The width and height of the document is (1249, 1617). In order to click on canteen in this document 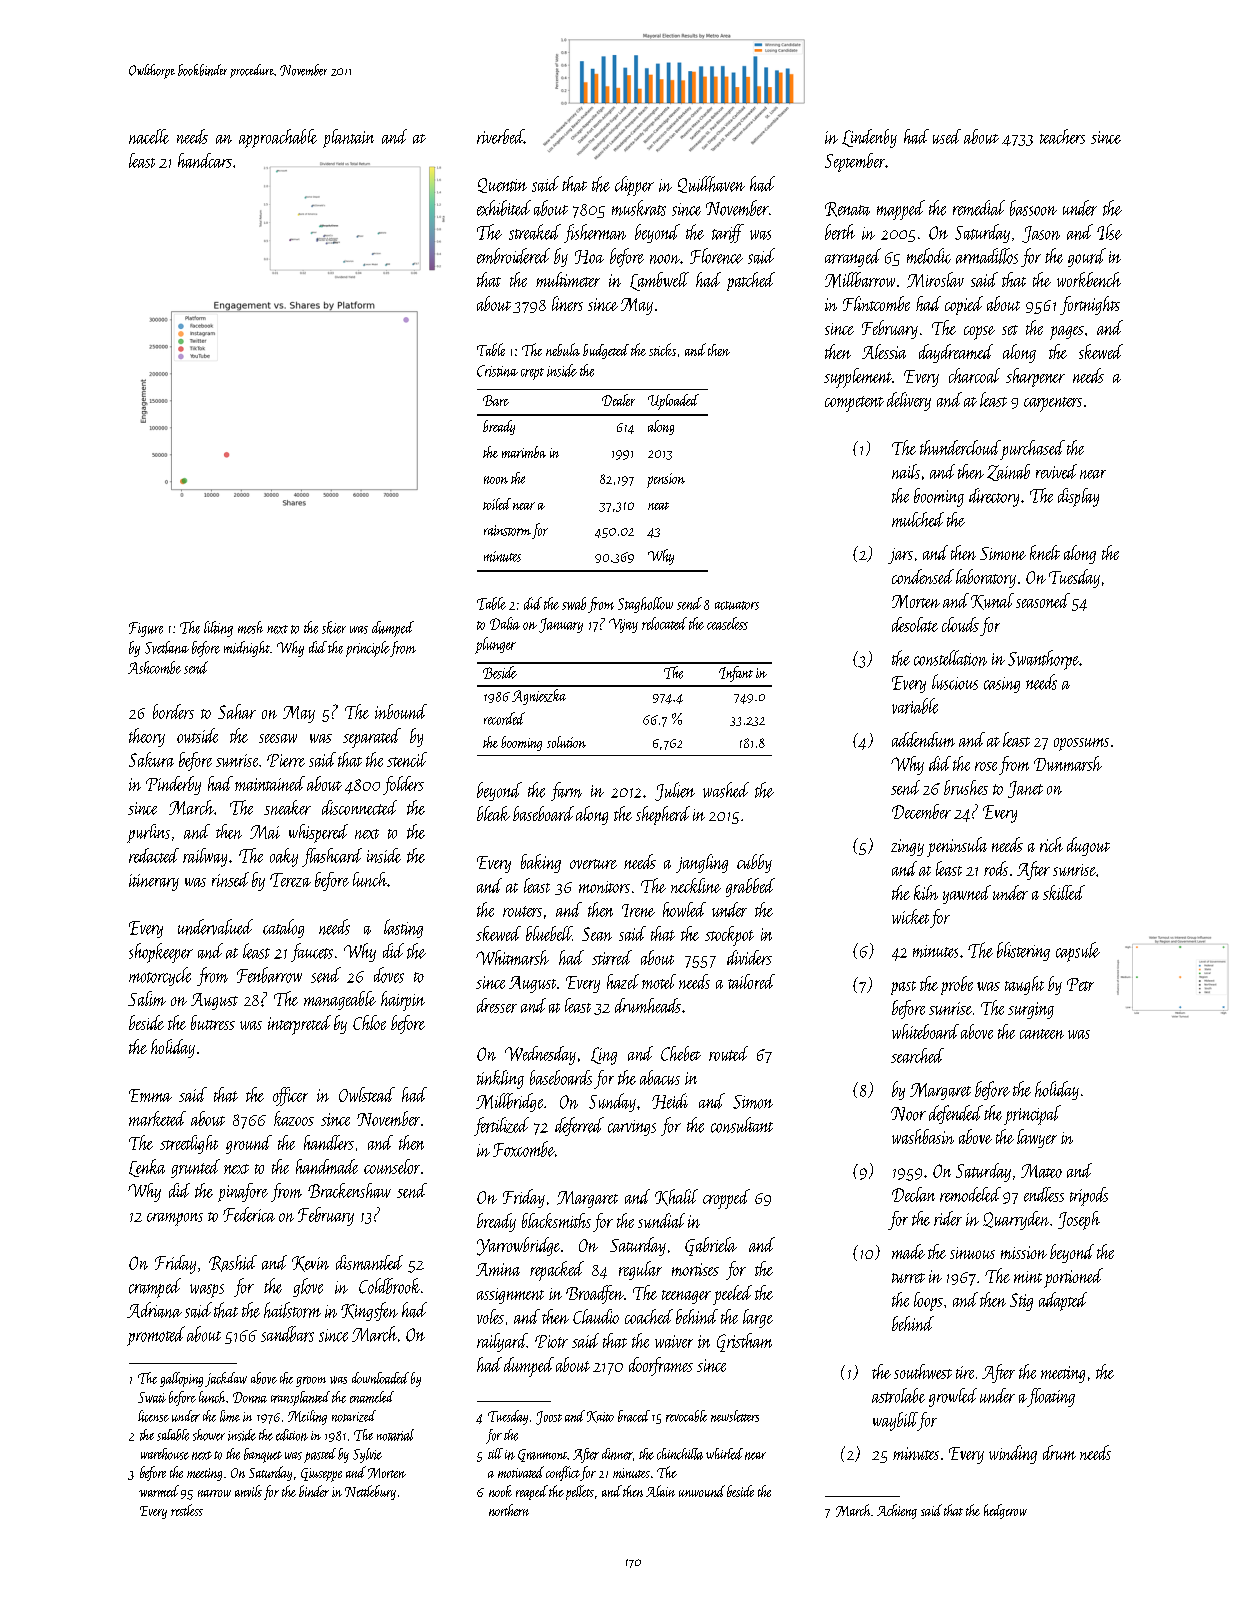, I will do `click(1042, 1034)`.
